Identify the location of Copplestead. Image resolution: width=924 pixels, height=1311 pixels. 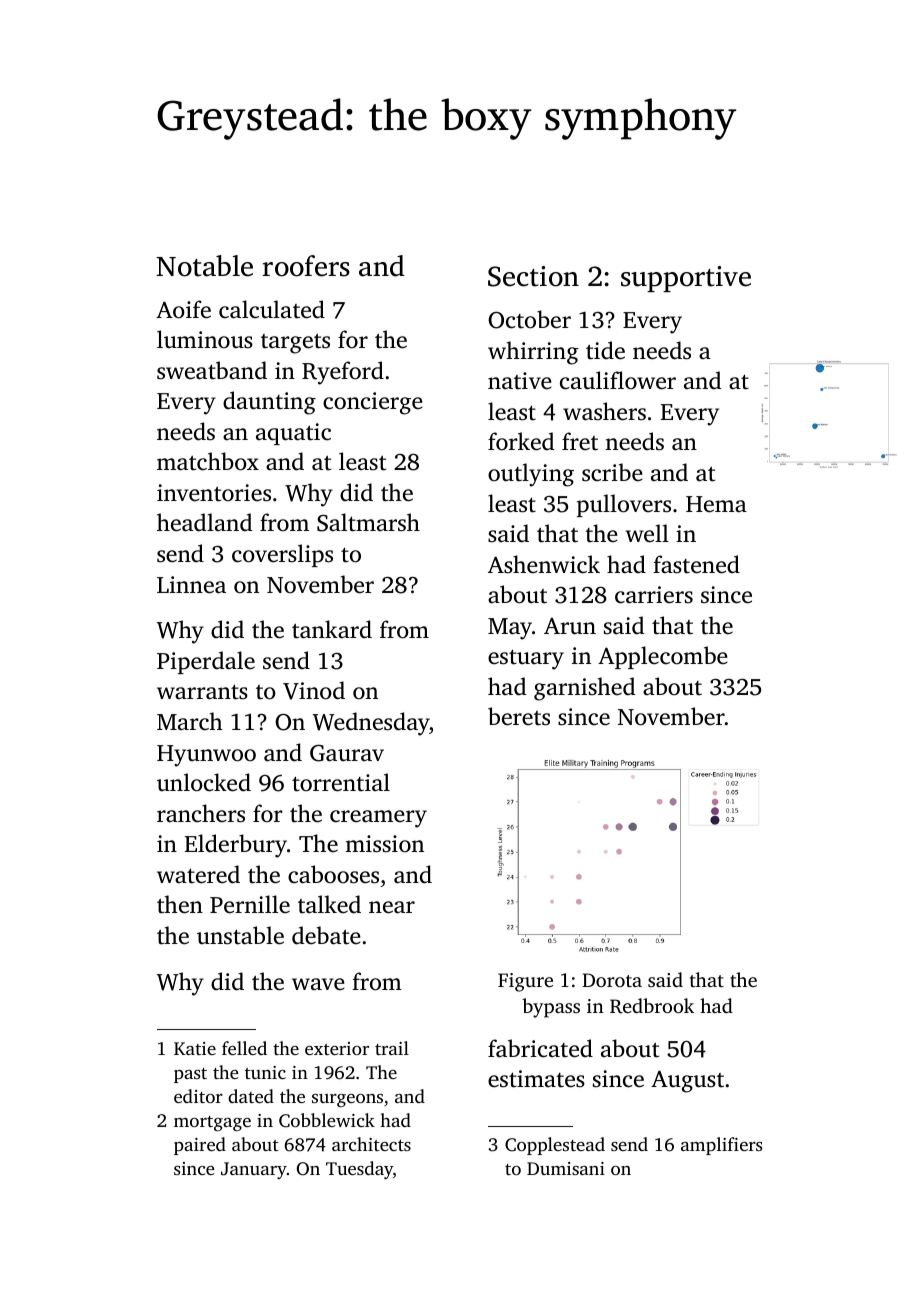
(555, 1146).
